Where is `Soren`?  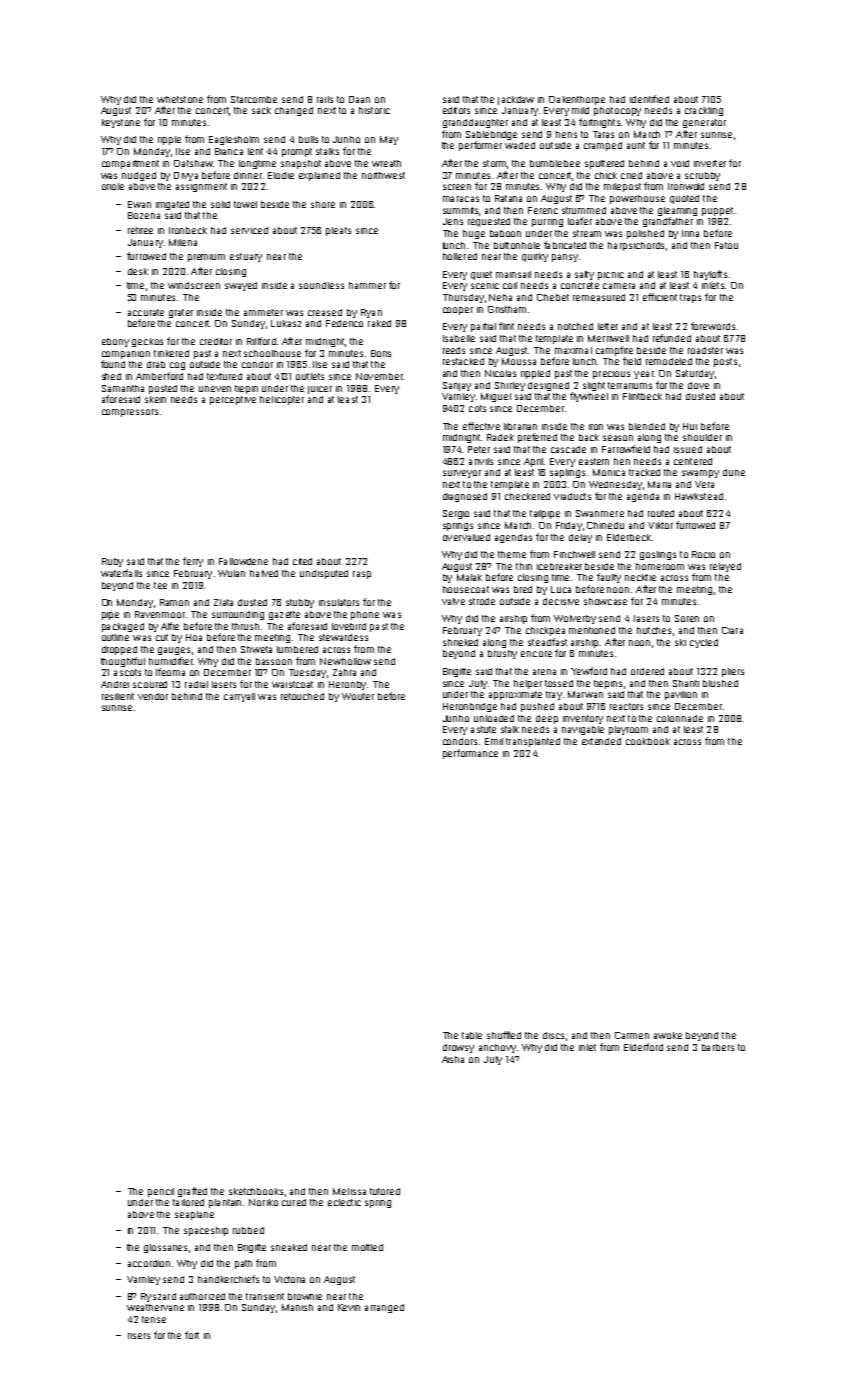
Soren is located at coordinates (687, 618).
